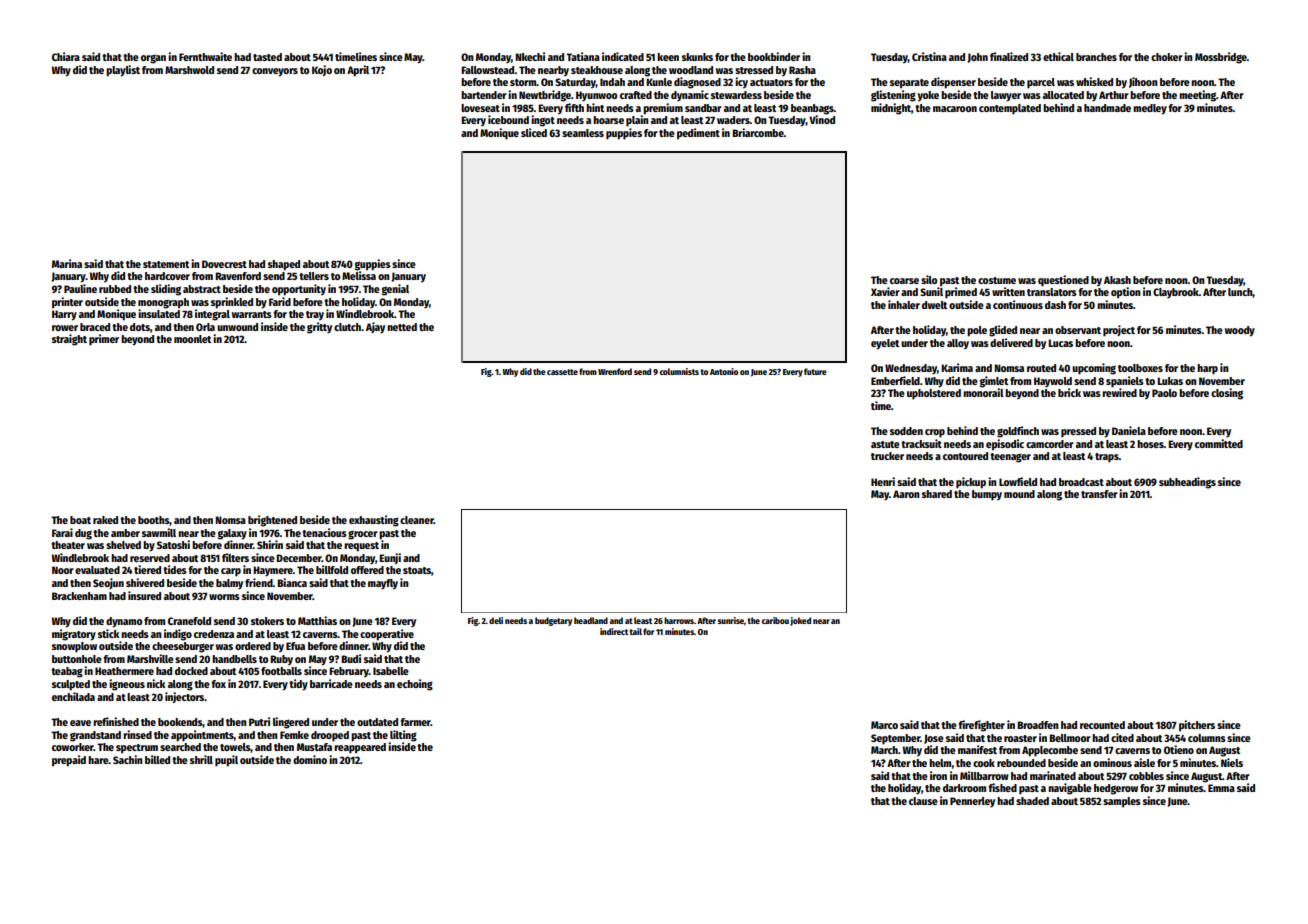 The width and height of the image is (1308, 924). I want to click on option, so click(1126, 293).
